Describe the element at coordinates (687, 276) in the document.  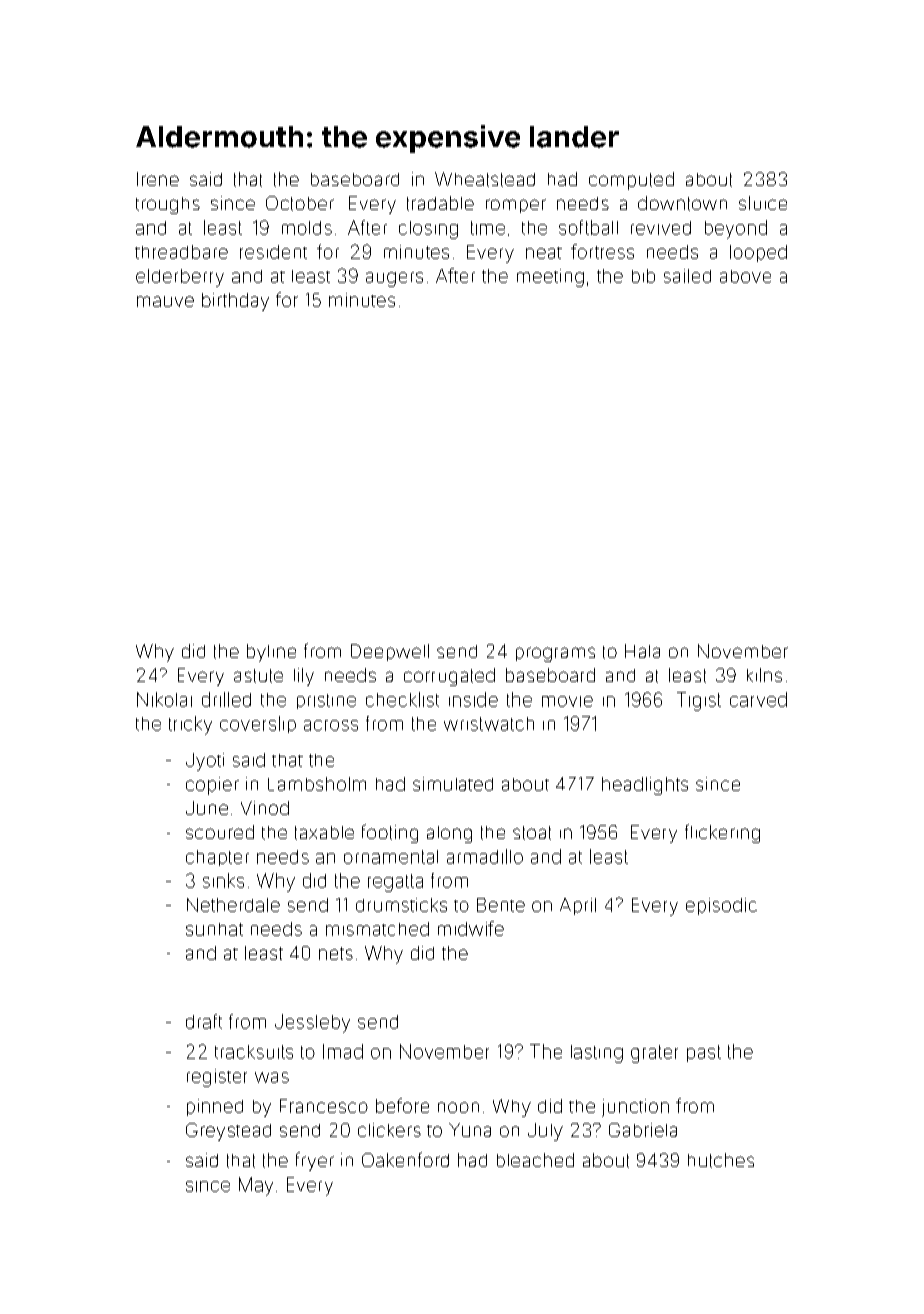
I see `sailed` at that location.
